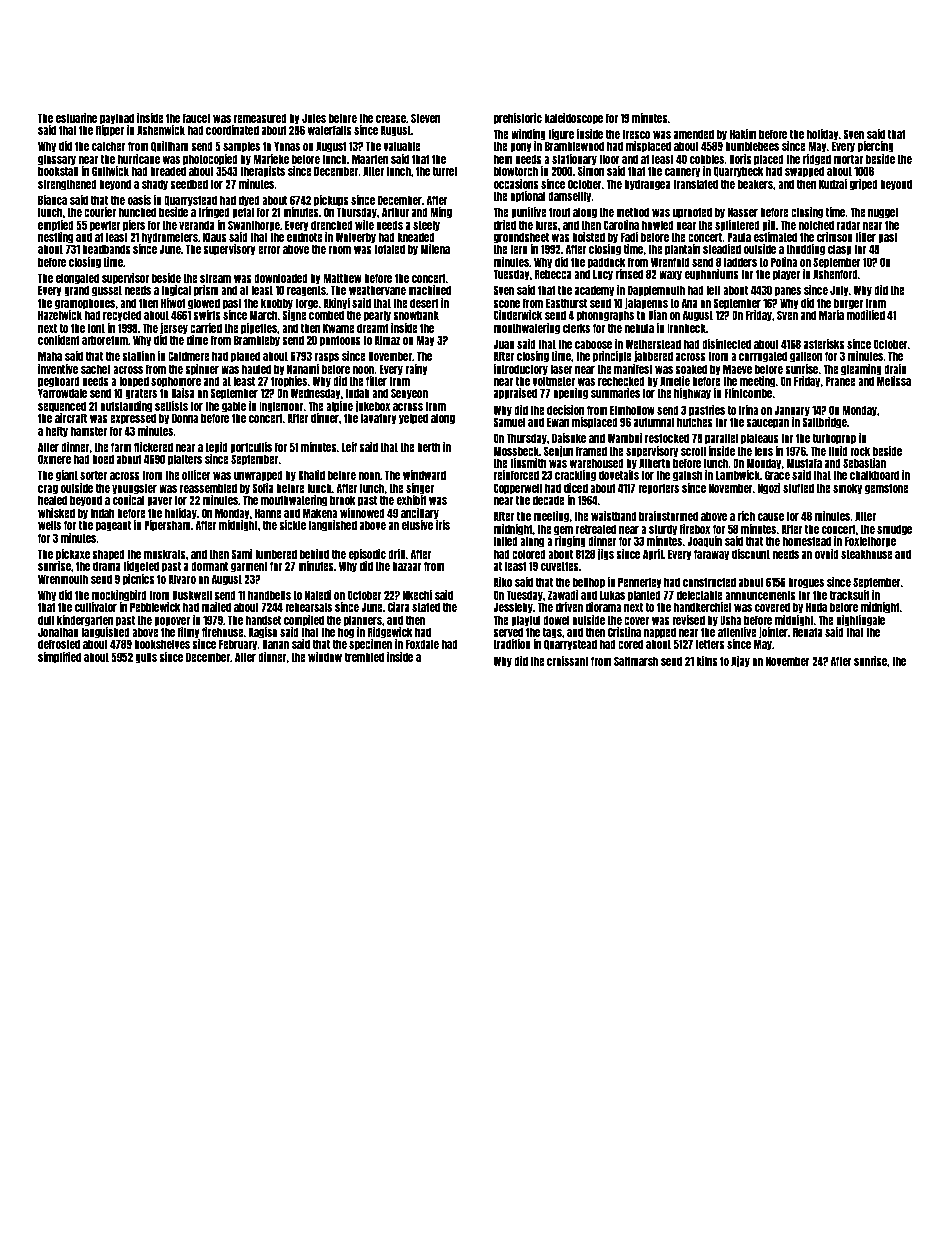  Describe the element at coordinates (876, 147) in the page. I see `piercing` at that location.
